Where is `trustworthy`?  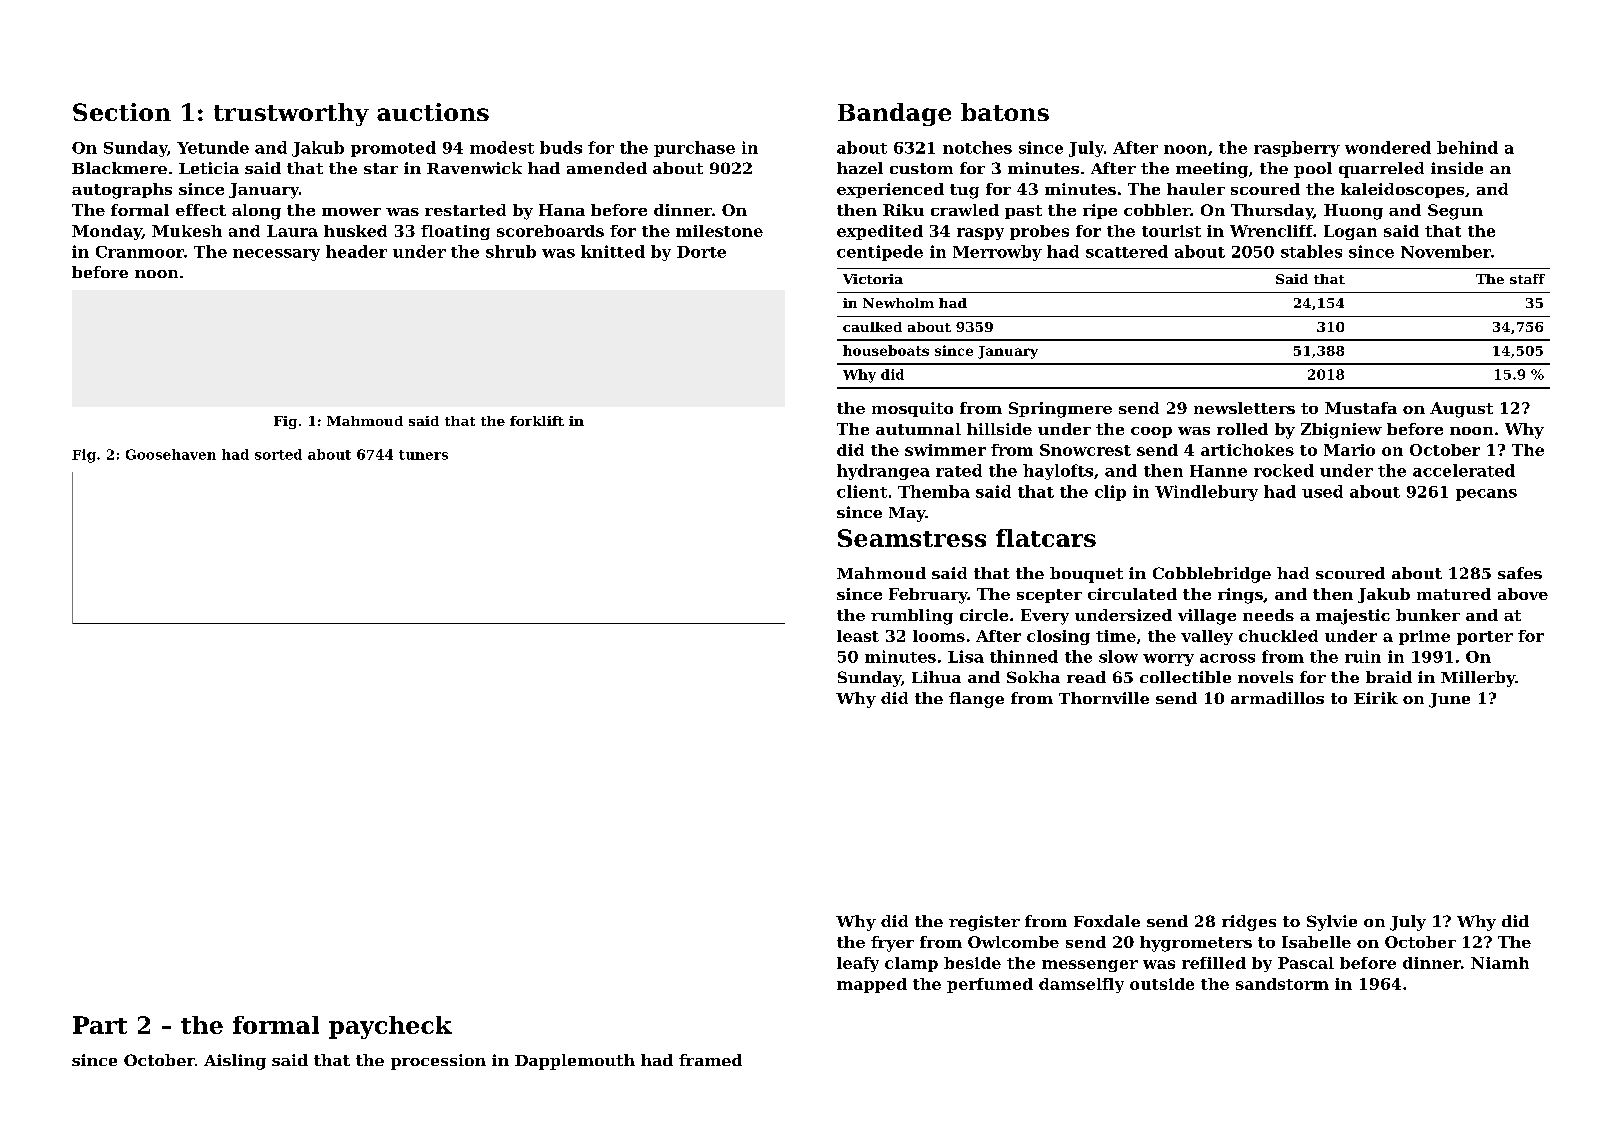
trustworthy is located at coordinates (291, 114).
